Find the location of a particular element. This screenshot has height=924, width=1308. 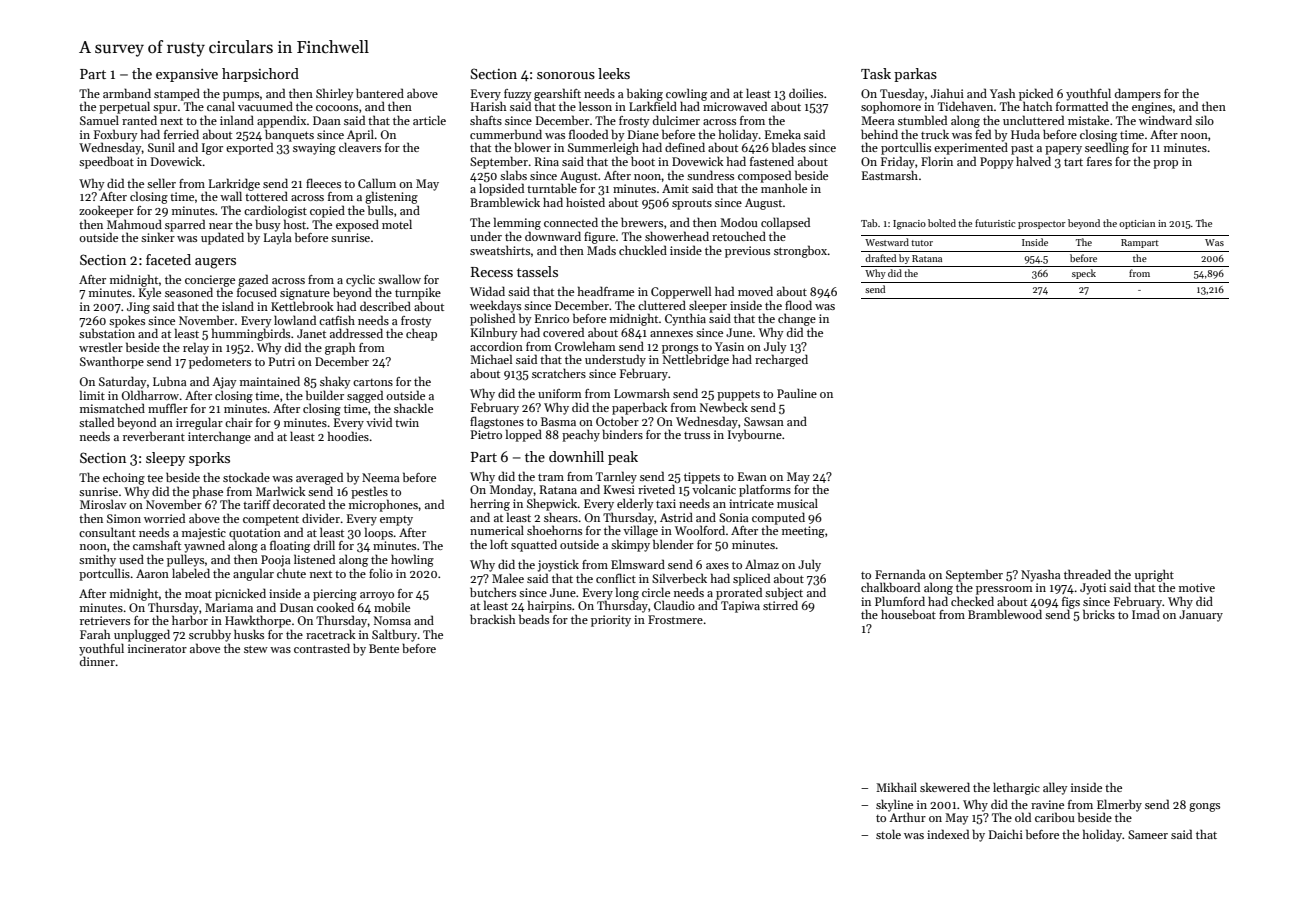

Miroslav is located at coordinates (103, 504).
